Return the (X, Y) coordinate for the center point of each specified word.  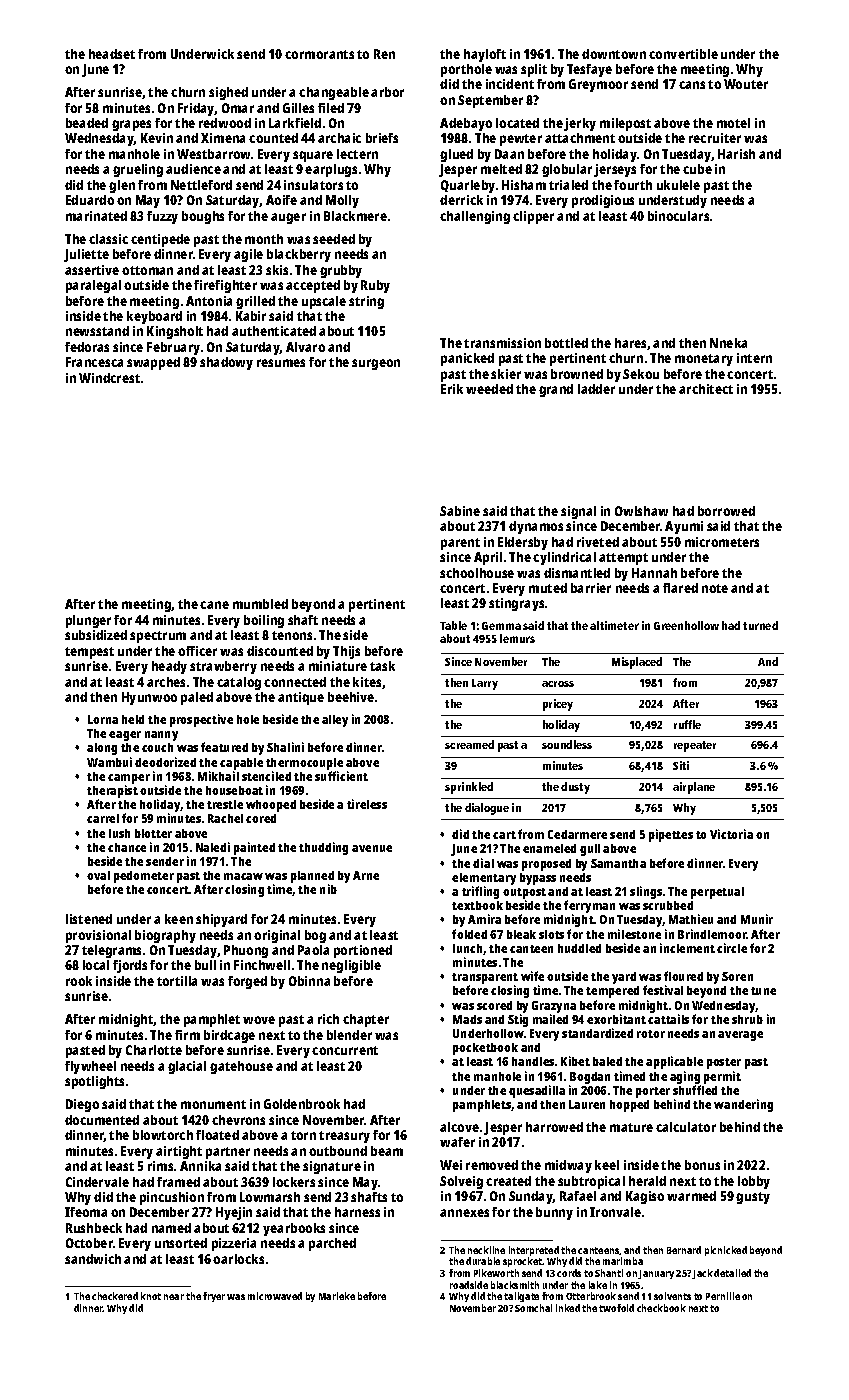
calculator (686, 1127)
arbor (387, 92)
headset (112, 54)
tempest (89, 653)
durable (483, 1261)
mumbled (260, 604)
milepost (625, 124)
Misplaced (637, 663)
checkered (115, 1296)
